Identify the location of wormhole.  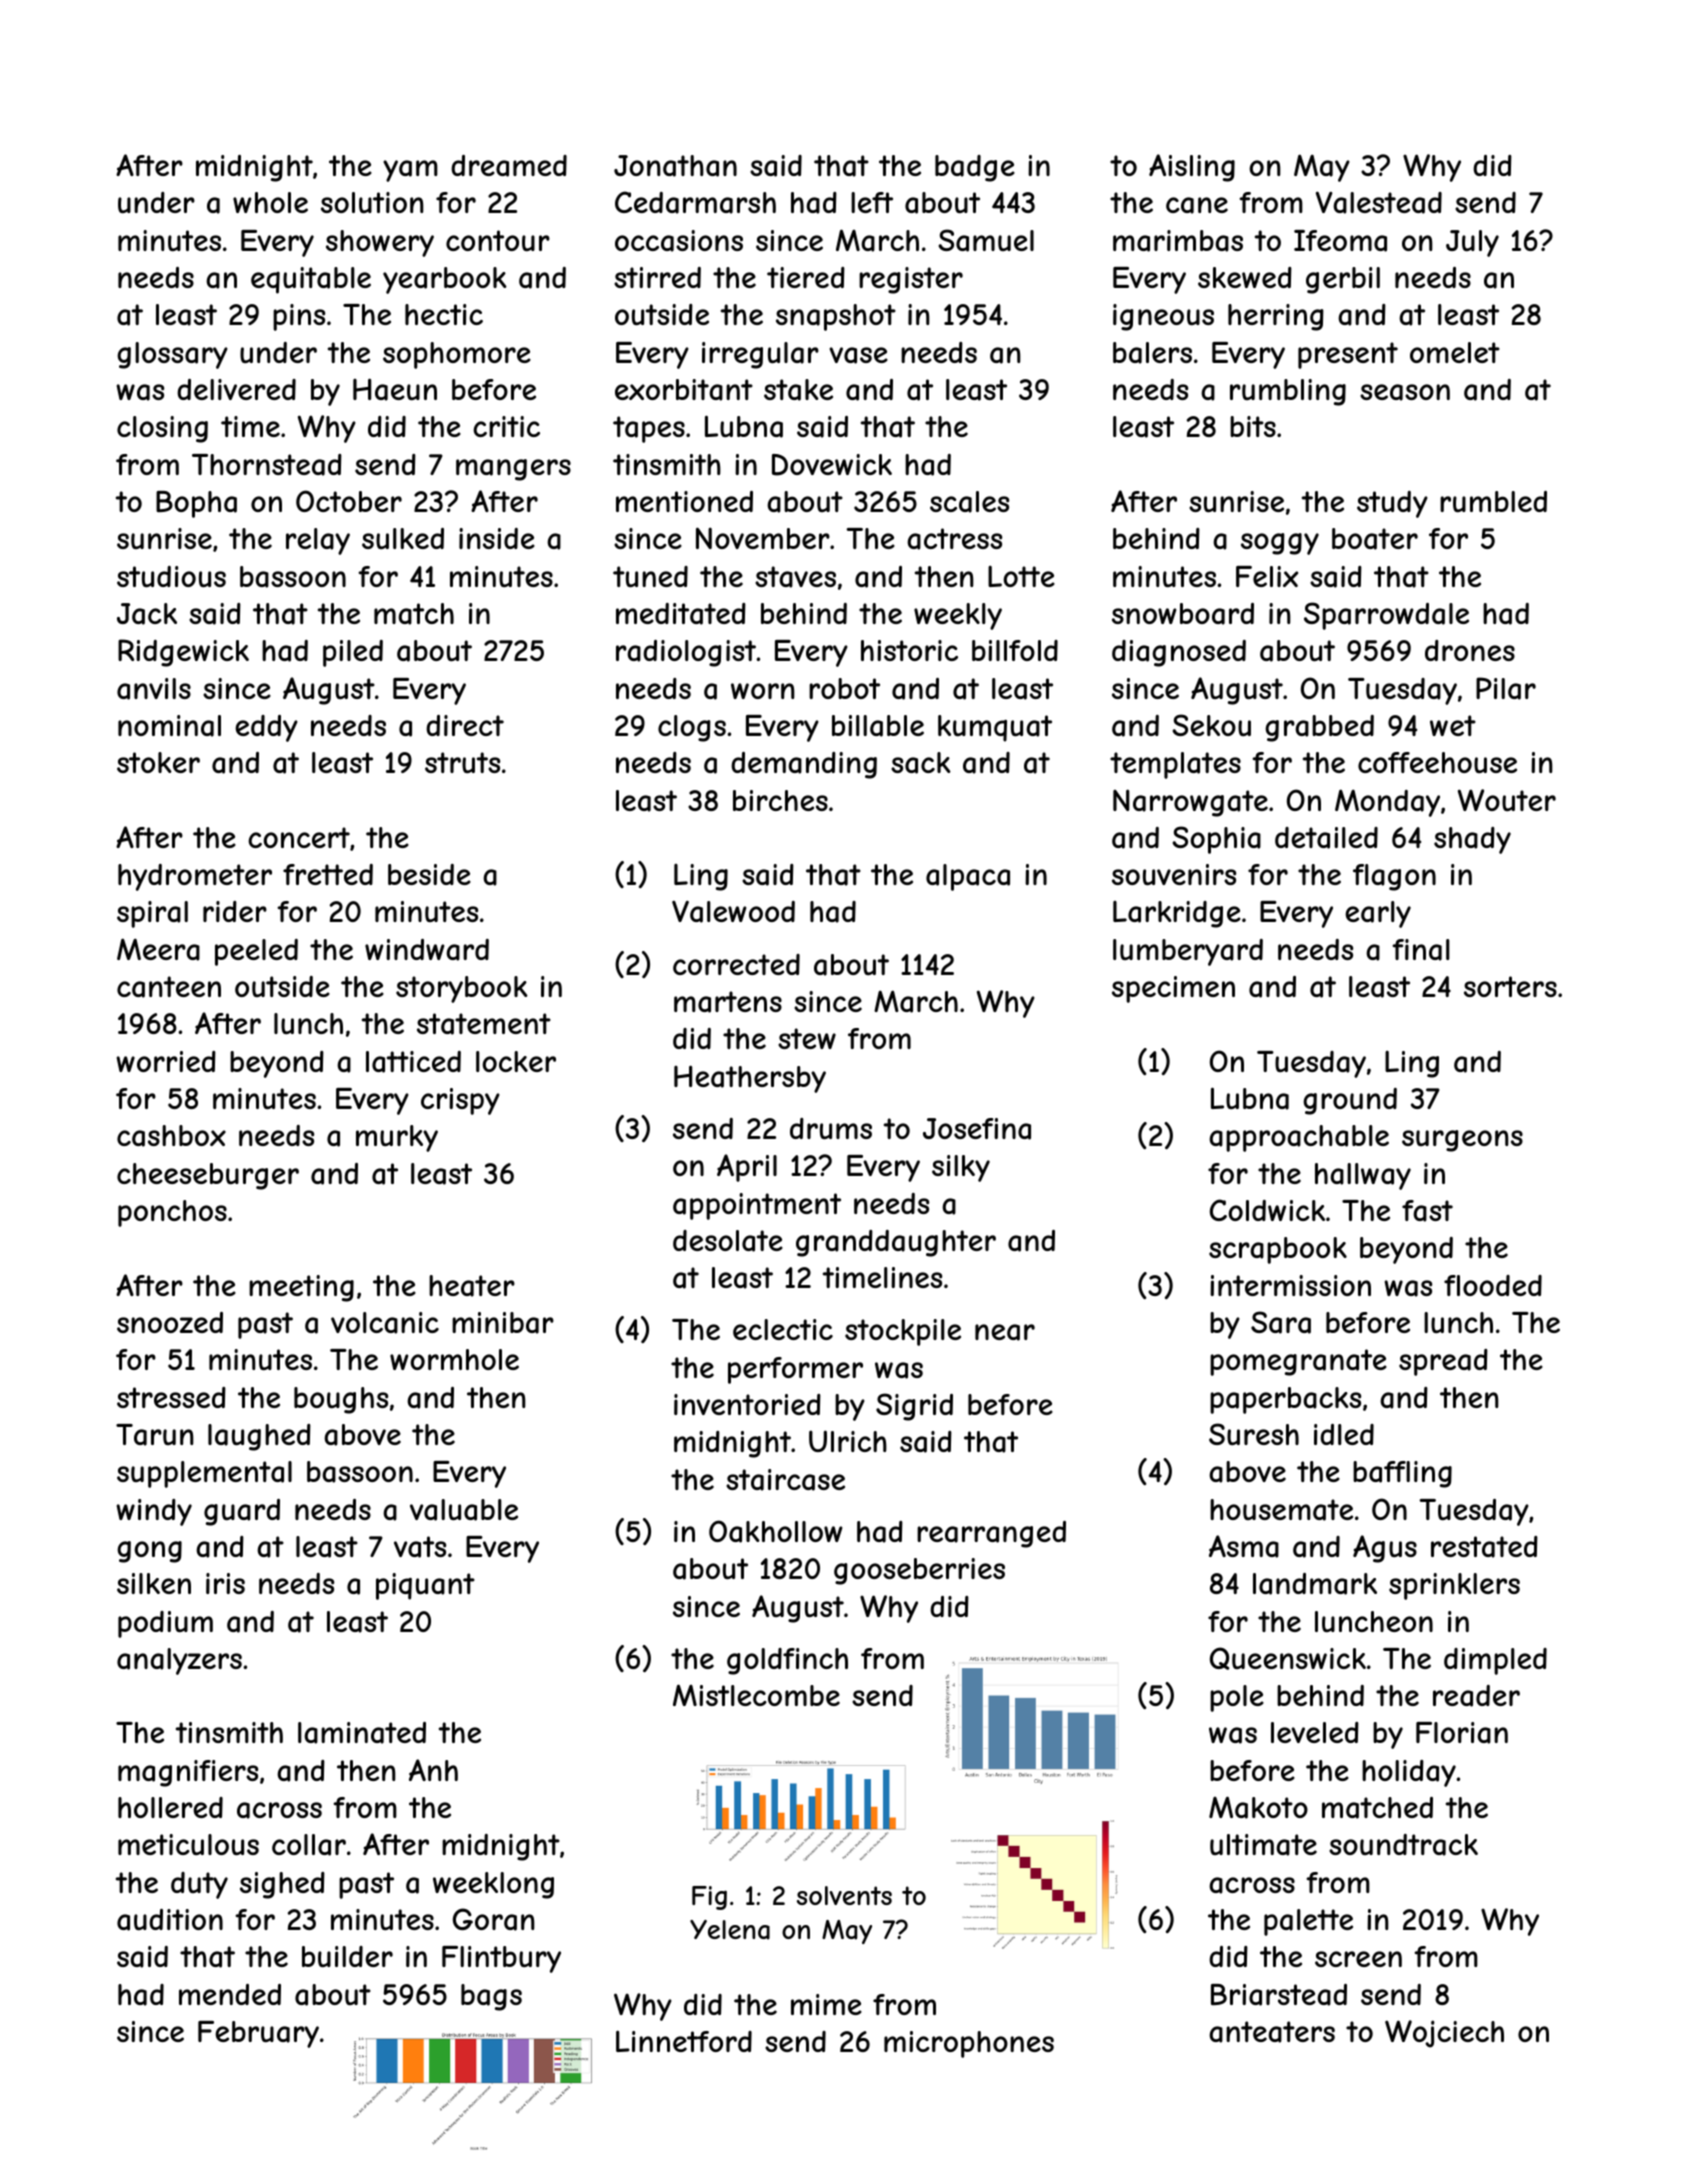
(454, 1359).
